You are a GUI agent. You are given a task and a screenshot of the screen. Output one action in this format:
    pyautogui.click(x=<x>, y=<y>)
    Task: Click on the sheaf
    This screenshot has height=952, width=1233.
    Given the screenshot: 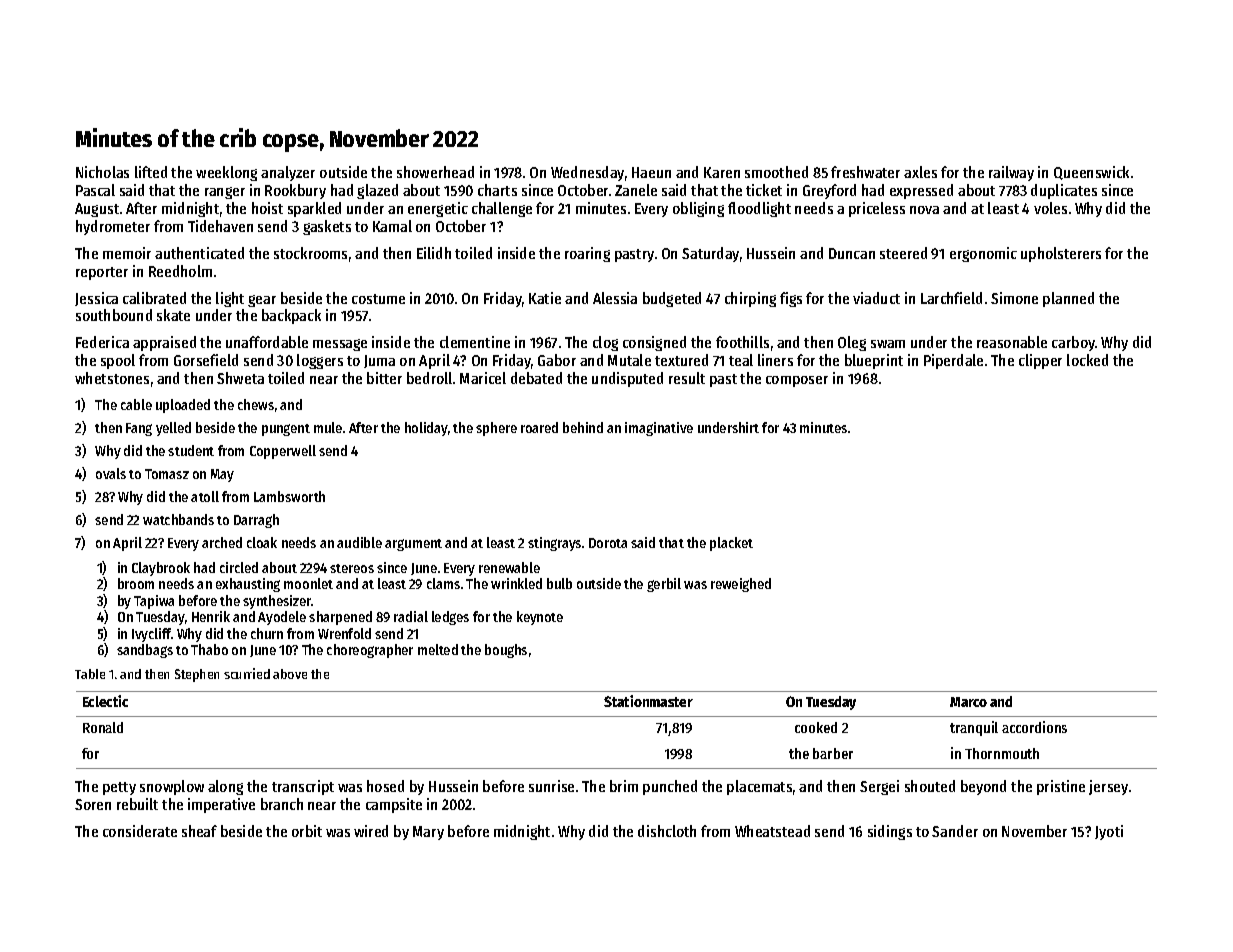 What is the action you would take?
    pyautogui.click(x=199, y=831)
